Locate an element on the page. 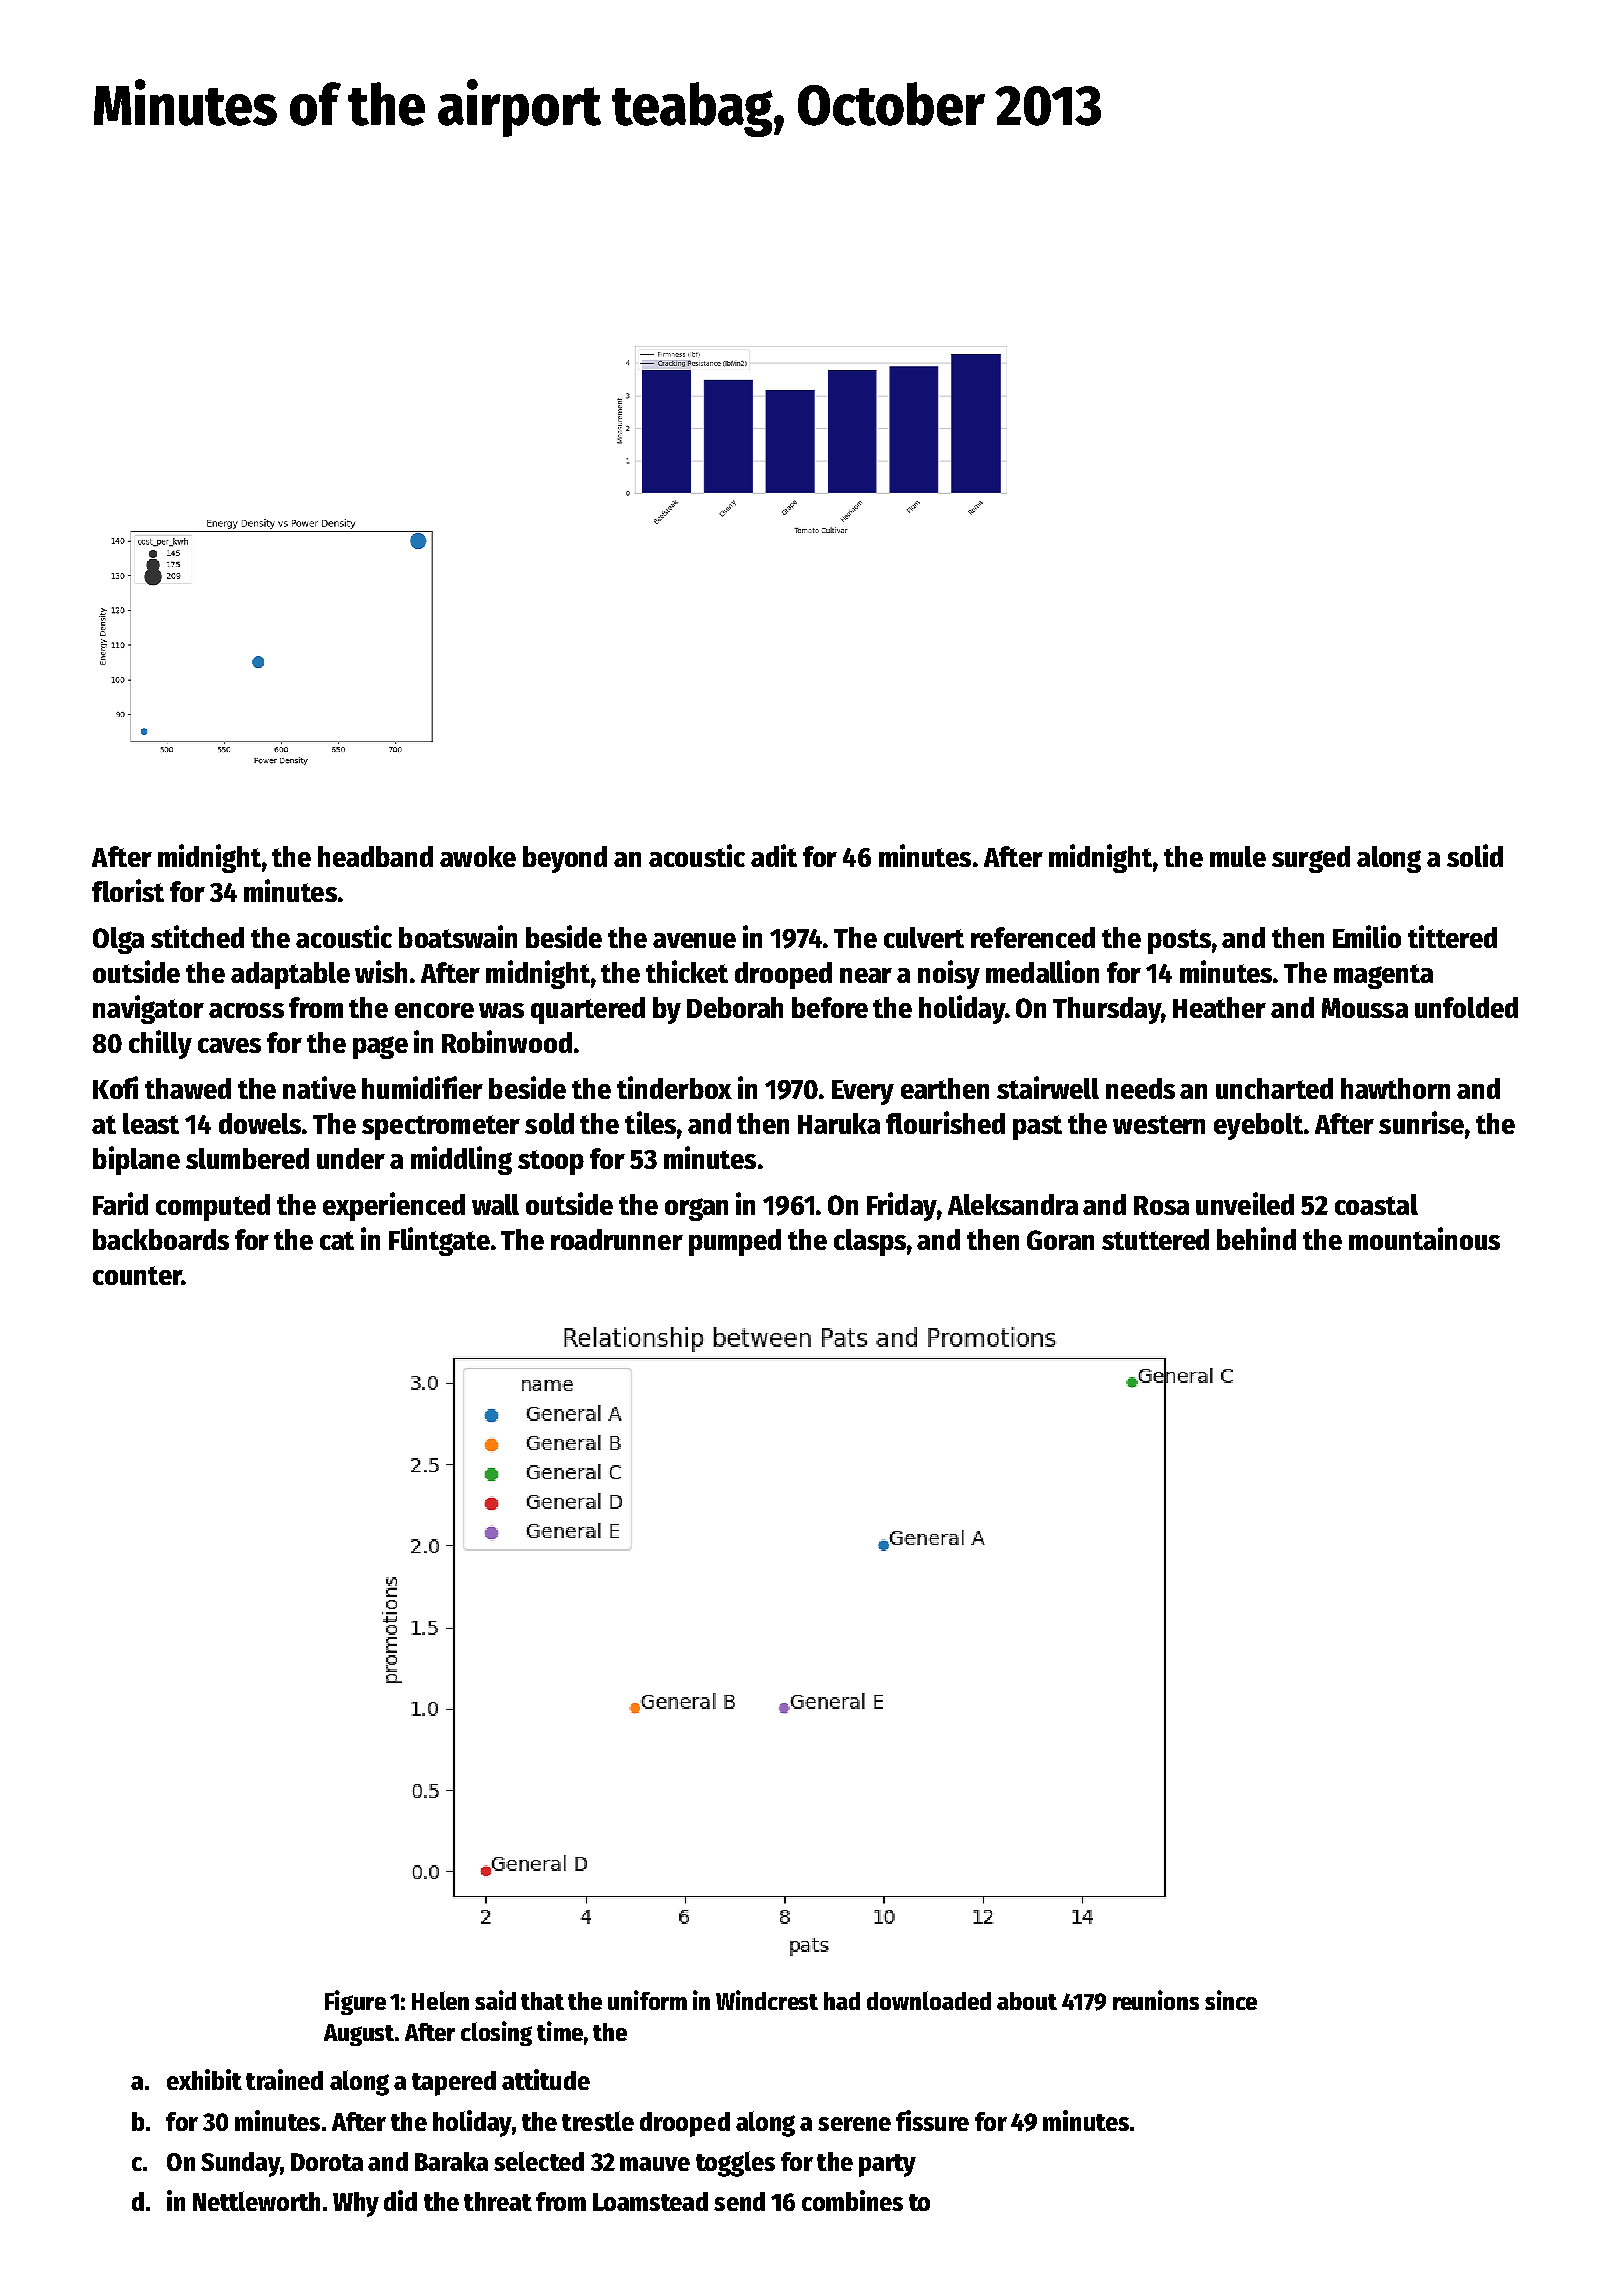 The image size is (1620, 2292). culvert is located at coordinates (924, 937).
